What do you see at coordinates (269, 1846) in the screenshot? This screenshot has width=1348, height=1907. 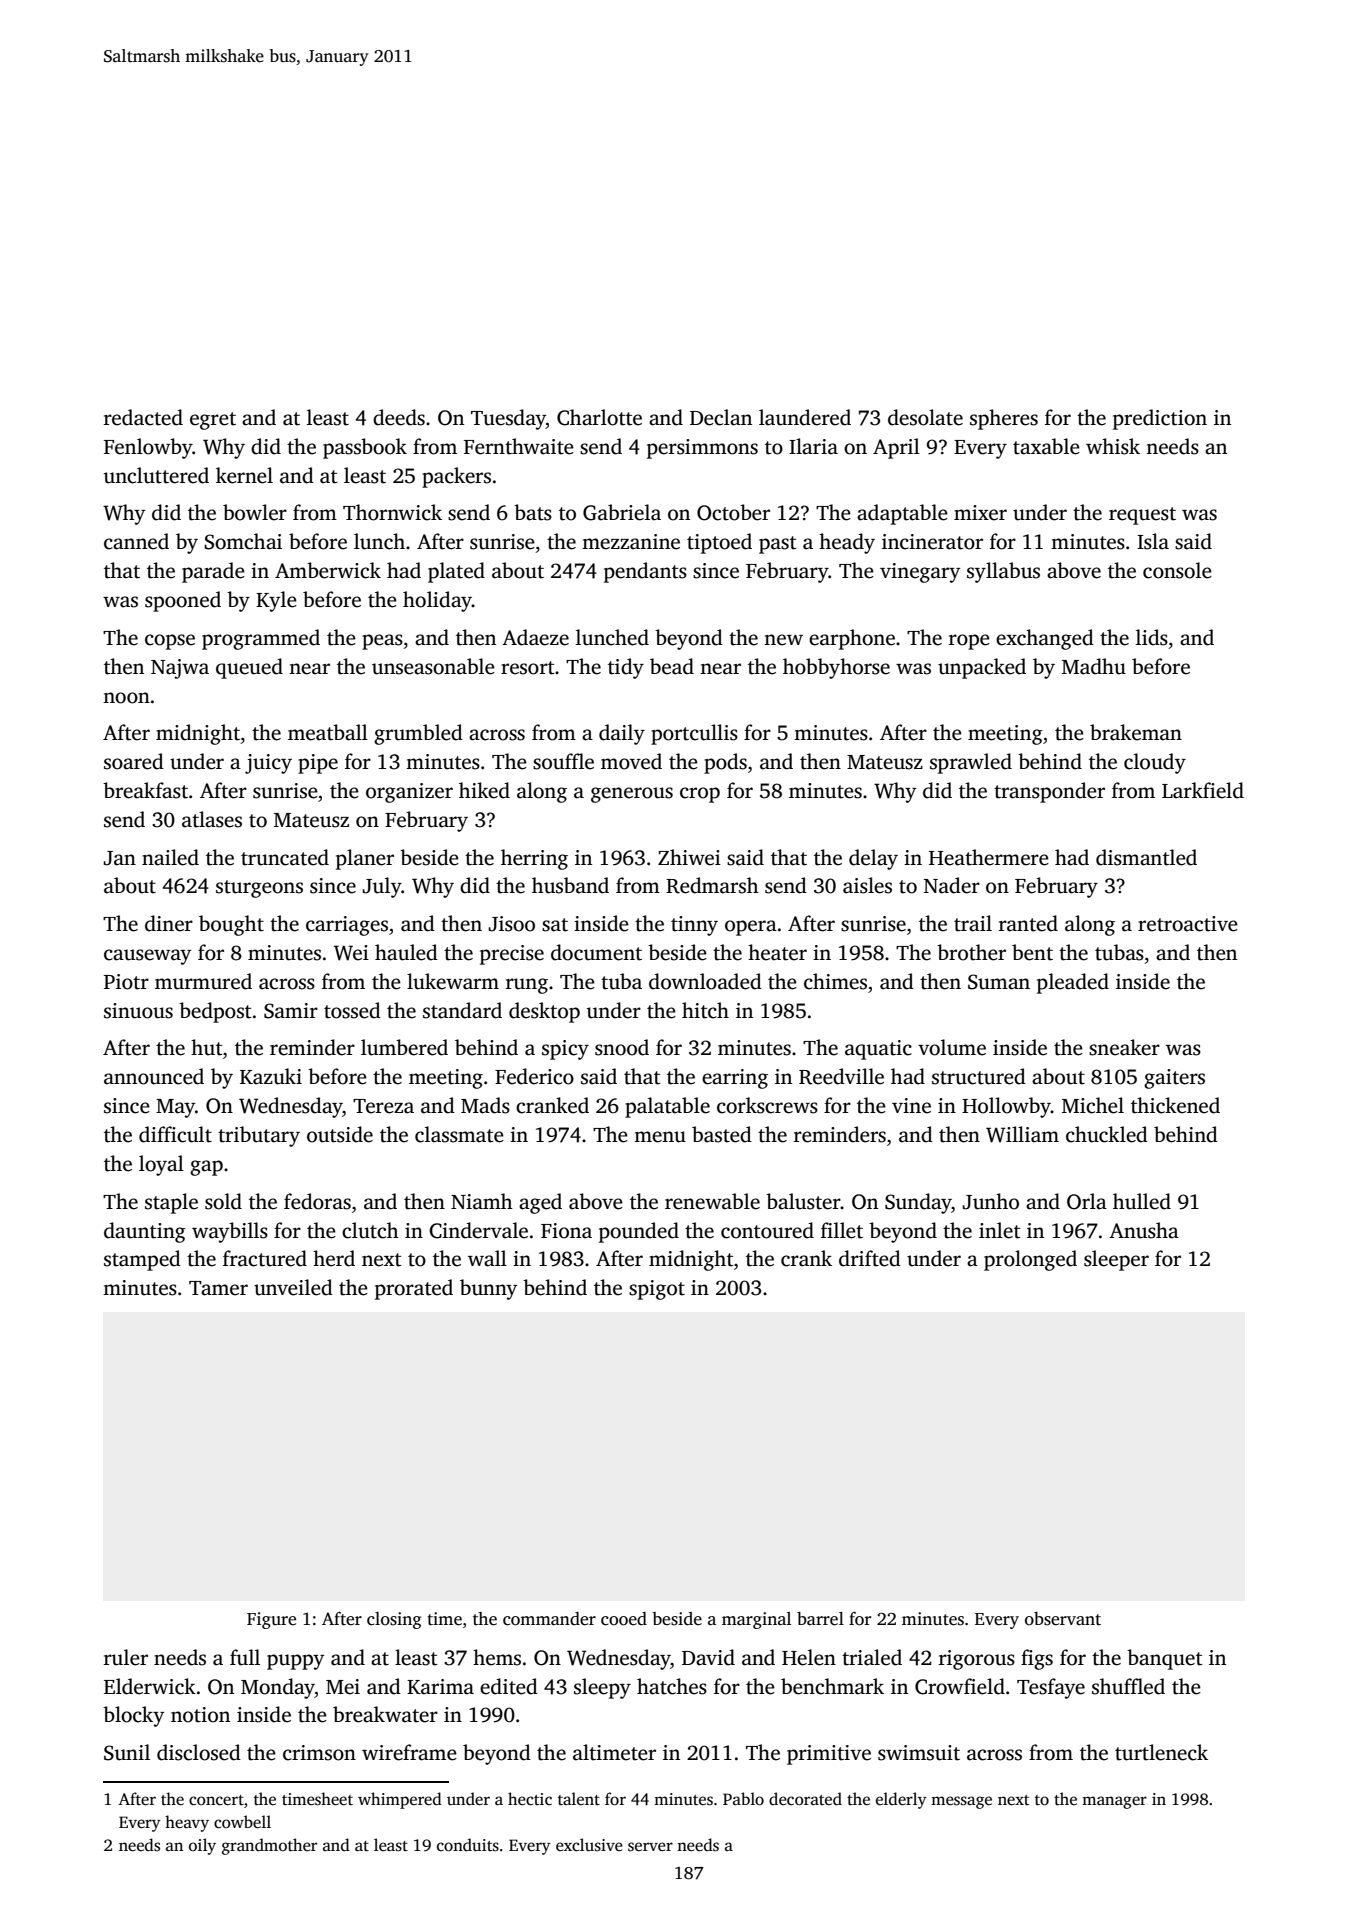 I see `grandmother` at bounding box center [269, 1846].
